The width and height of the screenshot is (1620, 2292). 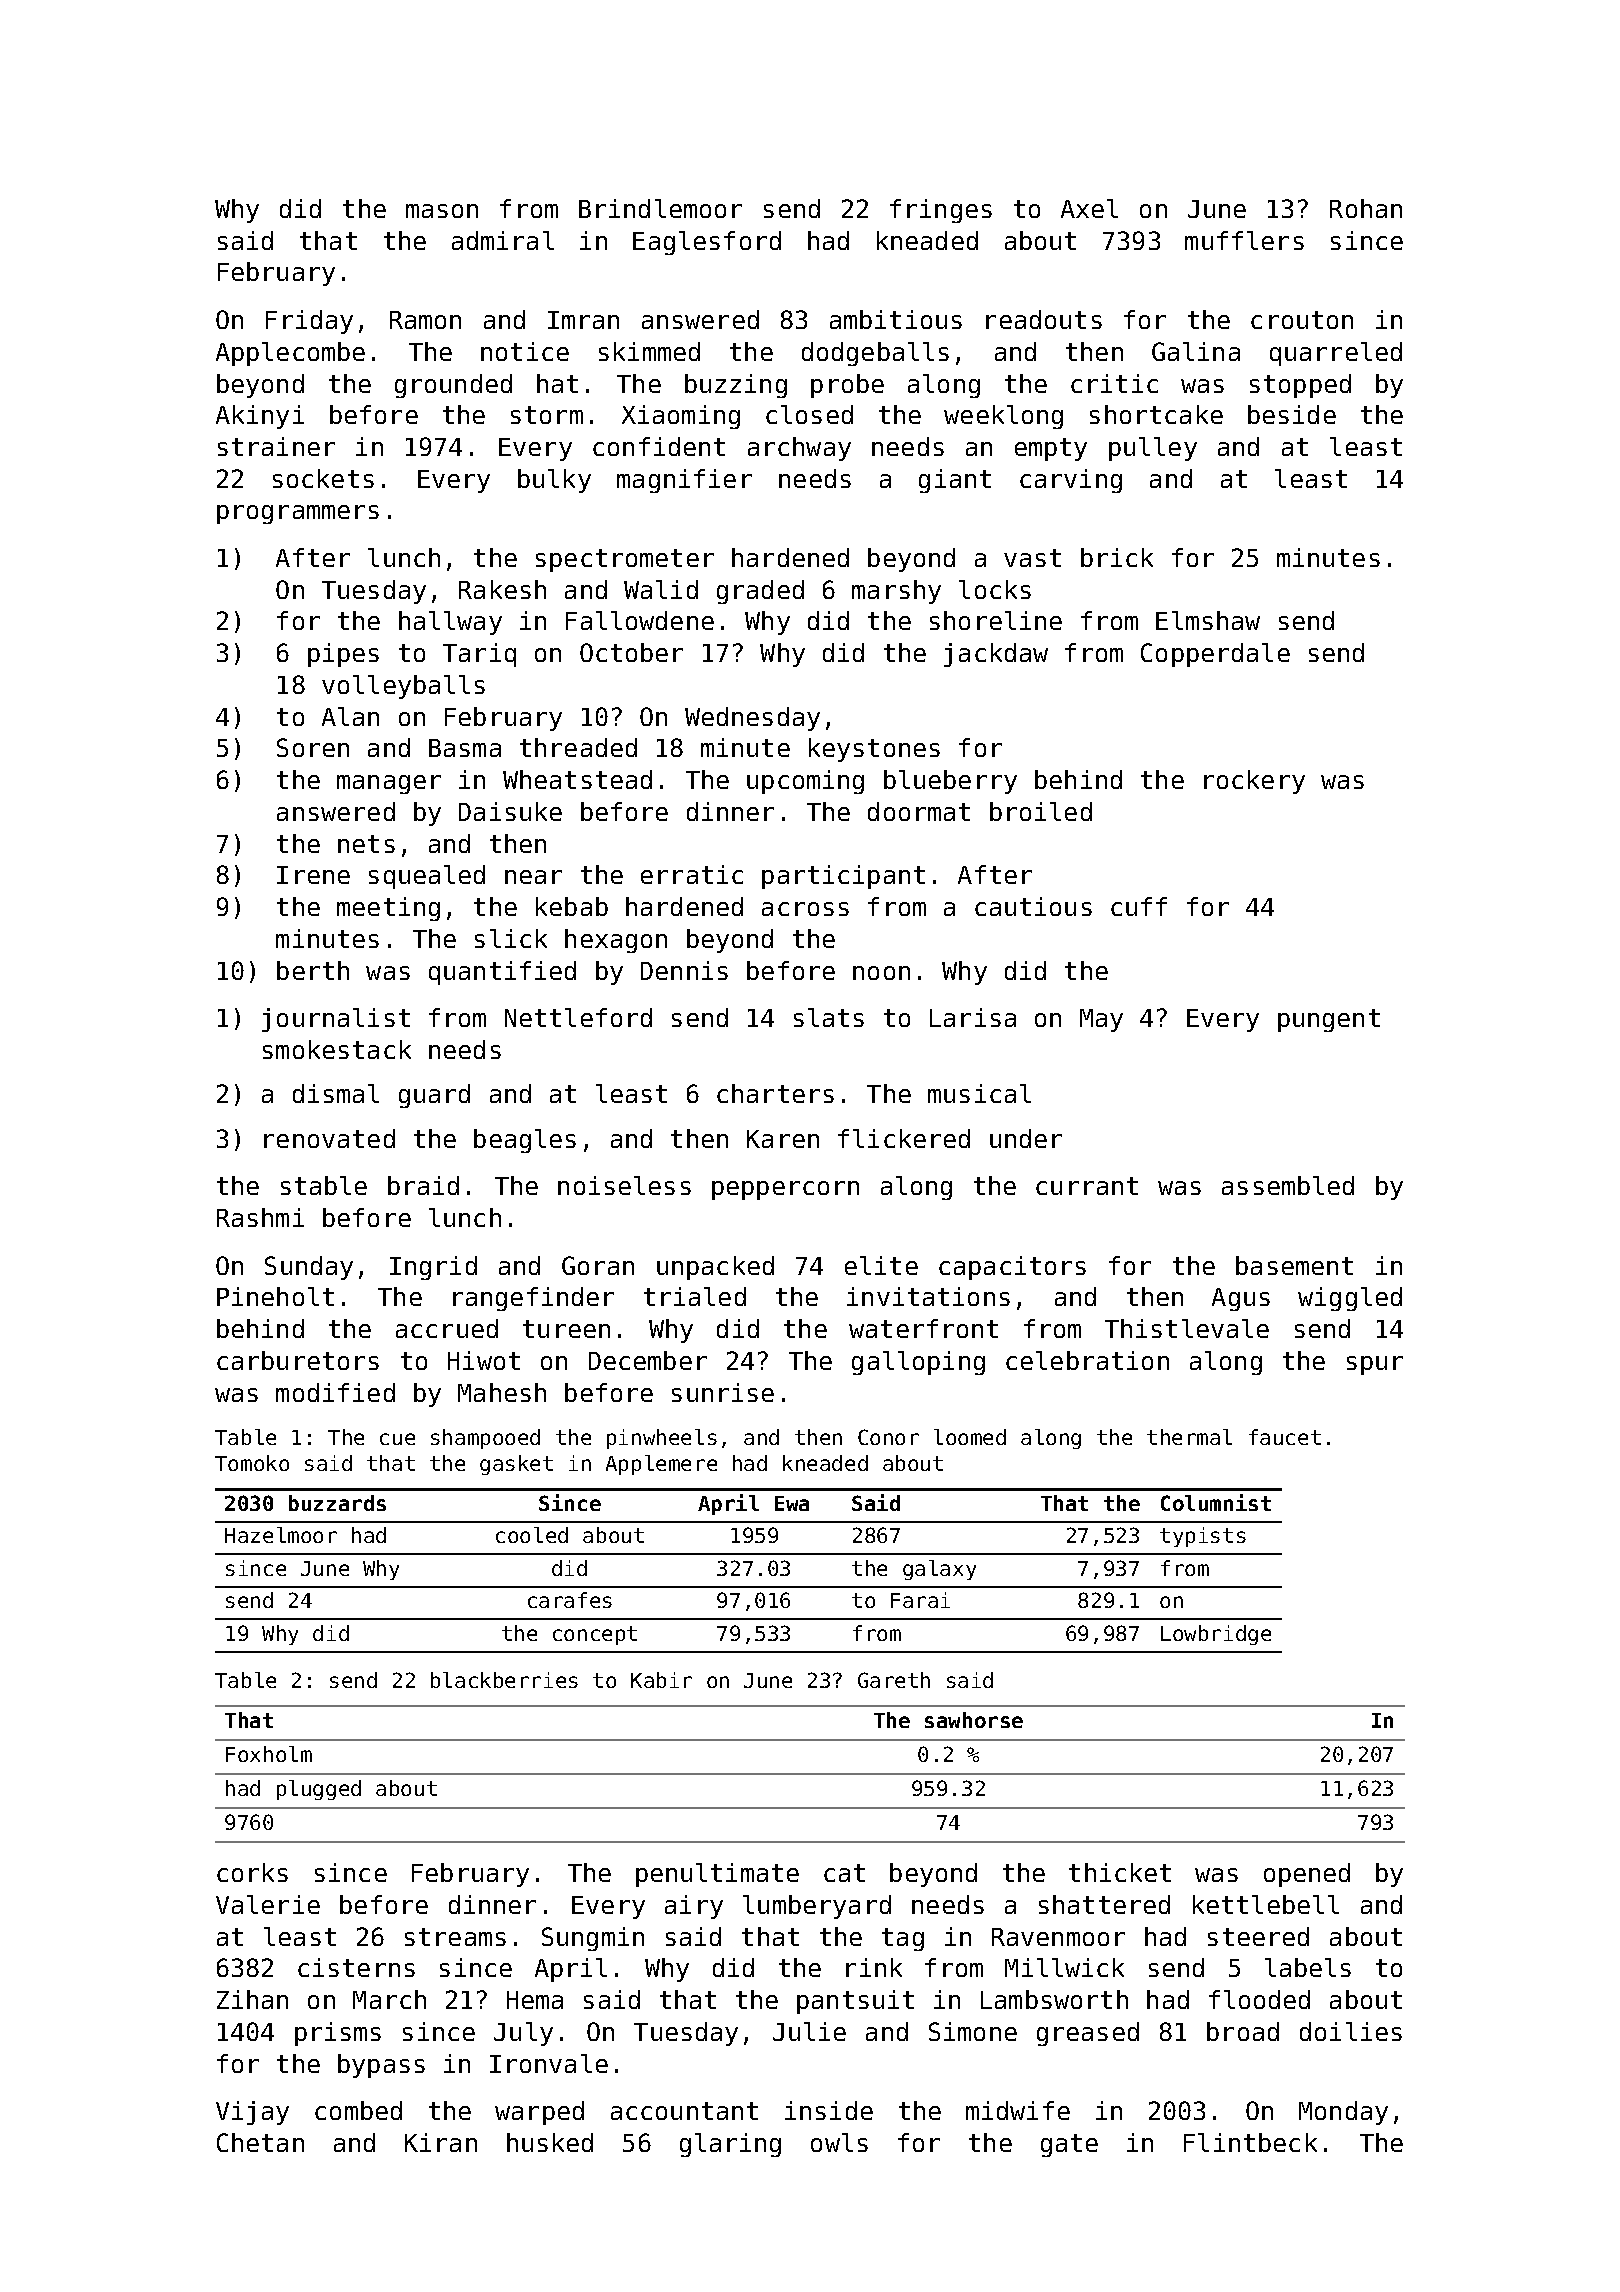 What do you see at coordinates (1208, 620) in the screenshot?
I see `Elmshaw` at bounding box center [1208, 620].
